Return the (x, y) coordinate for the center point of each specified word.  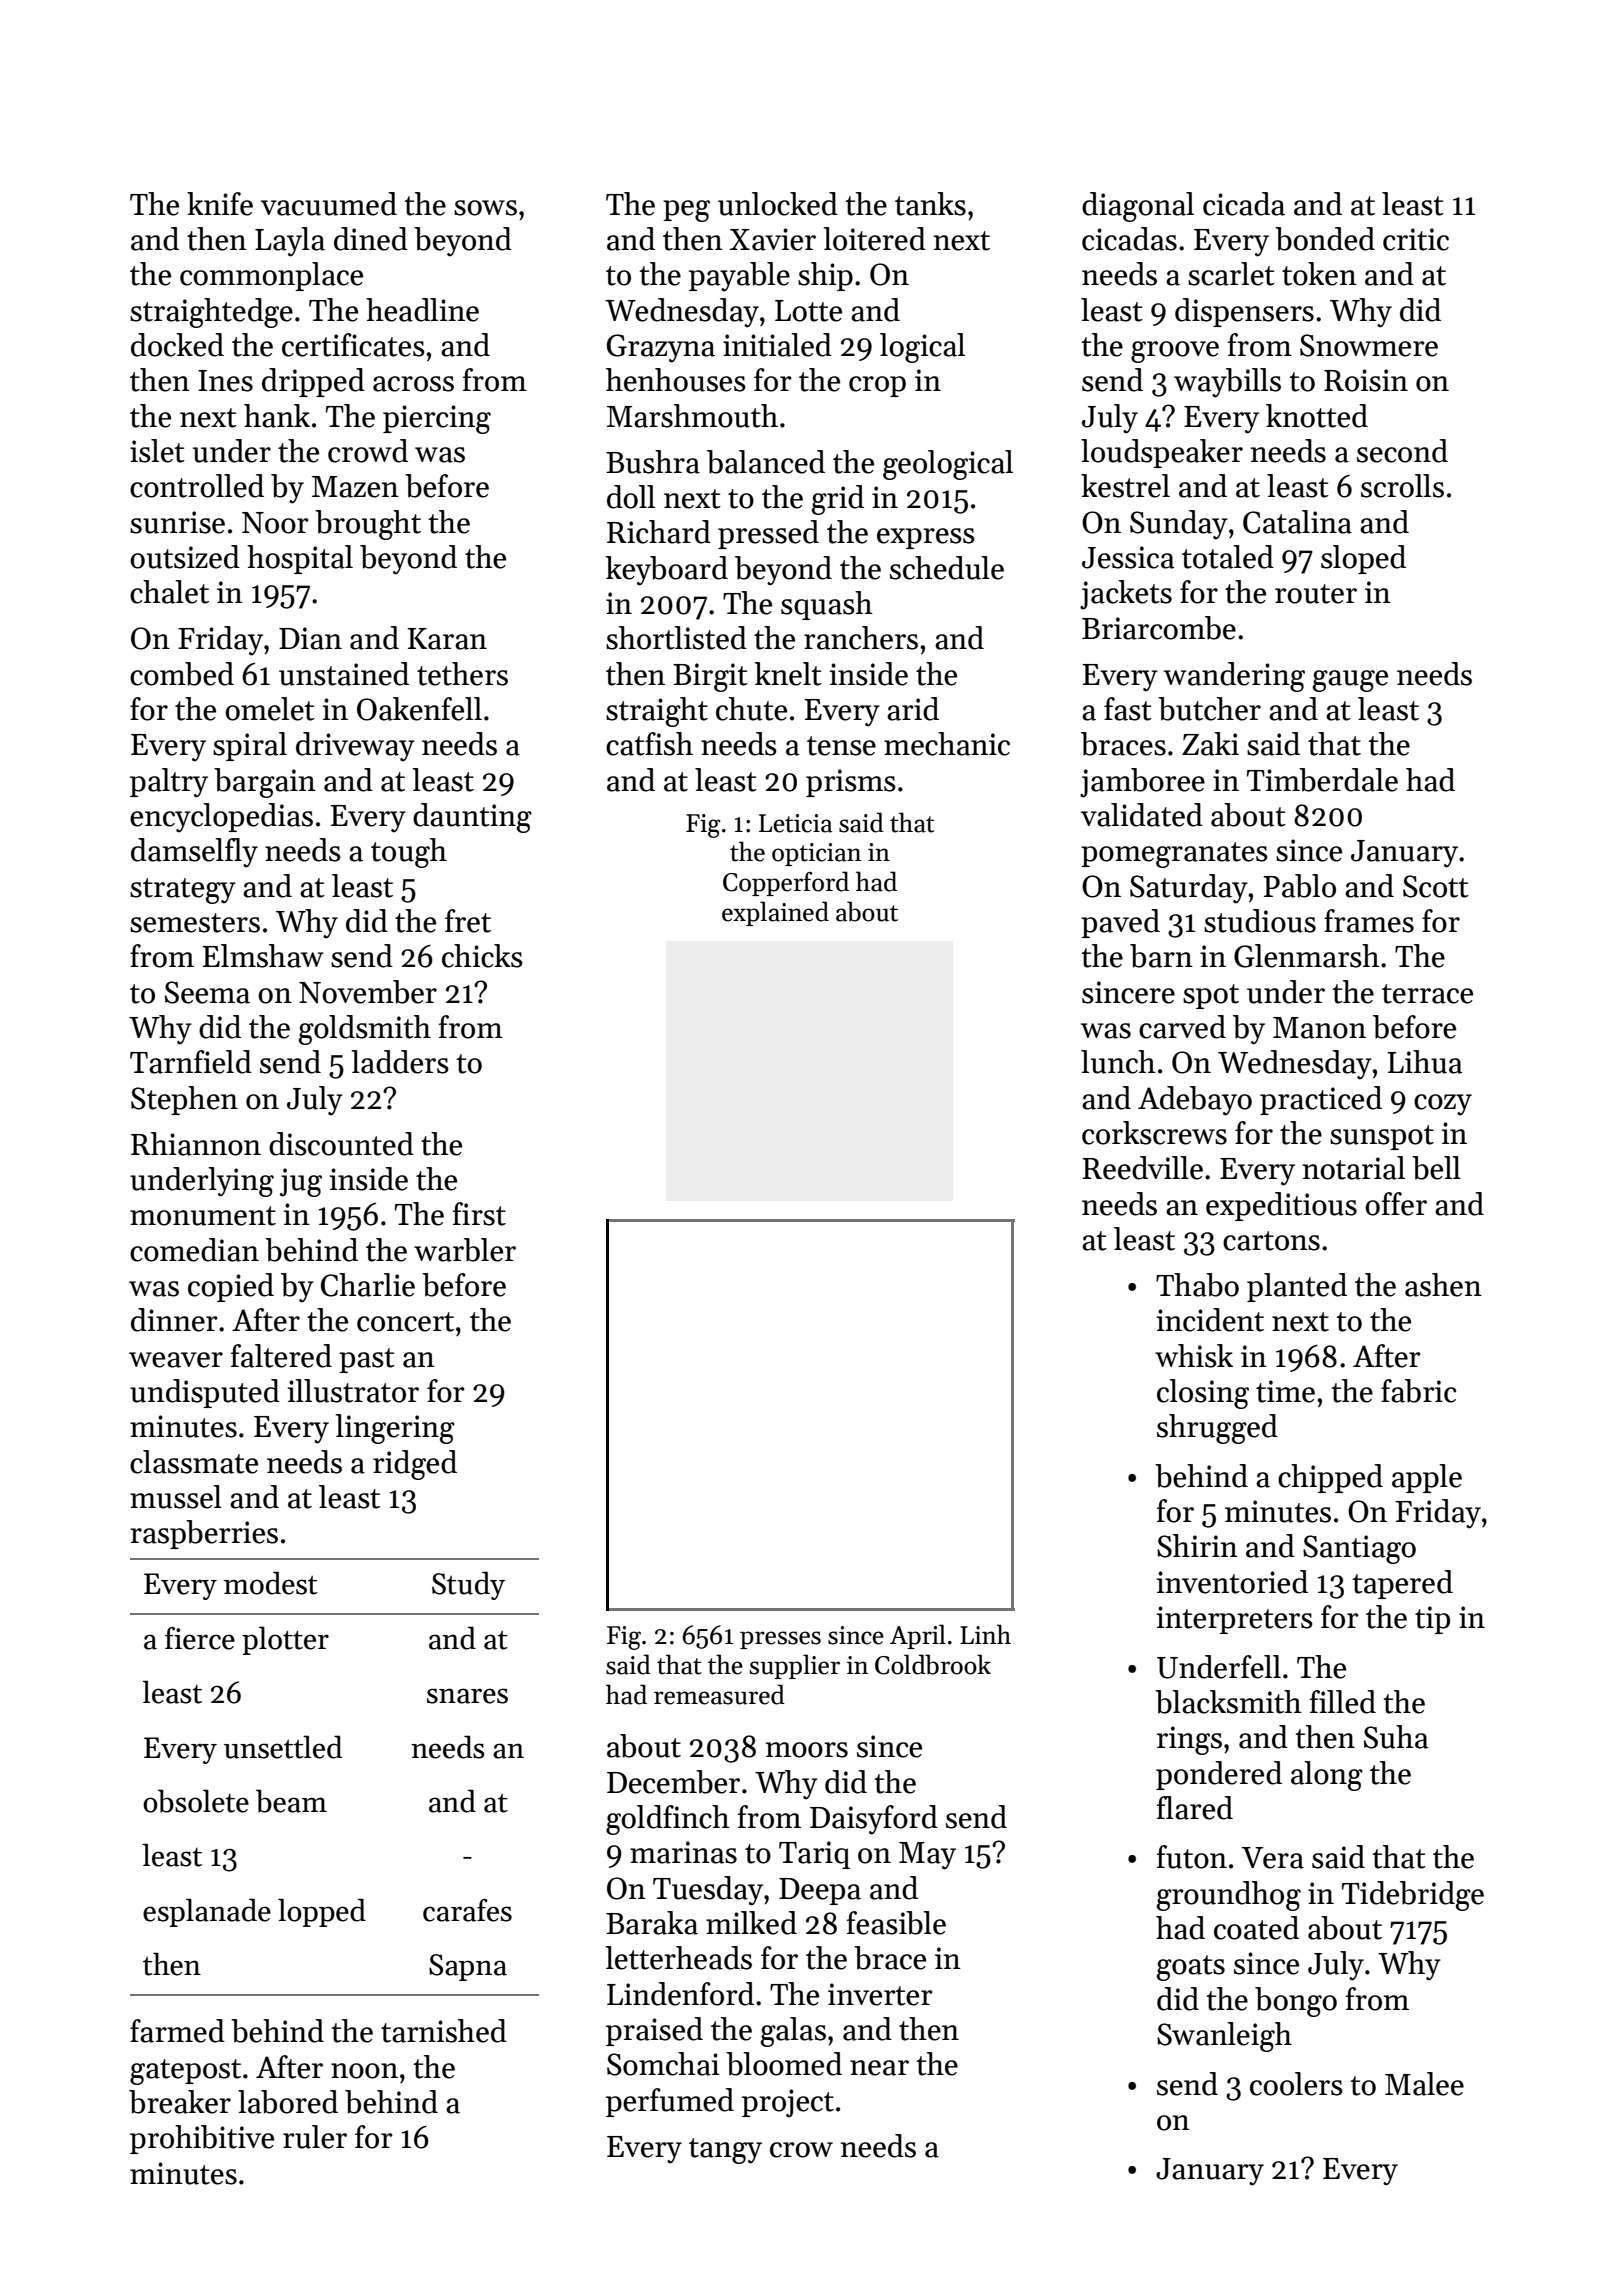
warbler (465, 1250)
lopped (322, 1912)
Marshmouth (692, 416)
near (879, 2068)
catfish (649, 744)
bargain (265, 783)
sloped (1363, 559)
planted (1297, 1287)
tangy (725, 2151)
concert (405, 1322)
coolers (1296, 2084)
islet (157, 451)
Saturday (1189, 889)
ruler (315, 2137)
